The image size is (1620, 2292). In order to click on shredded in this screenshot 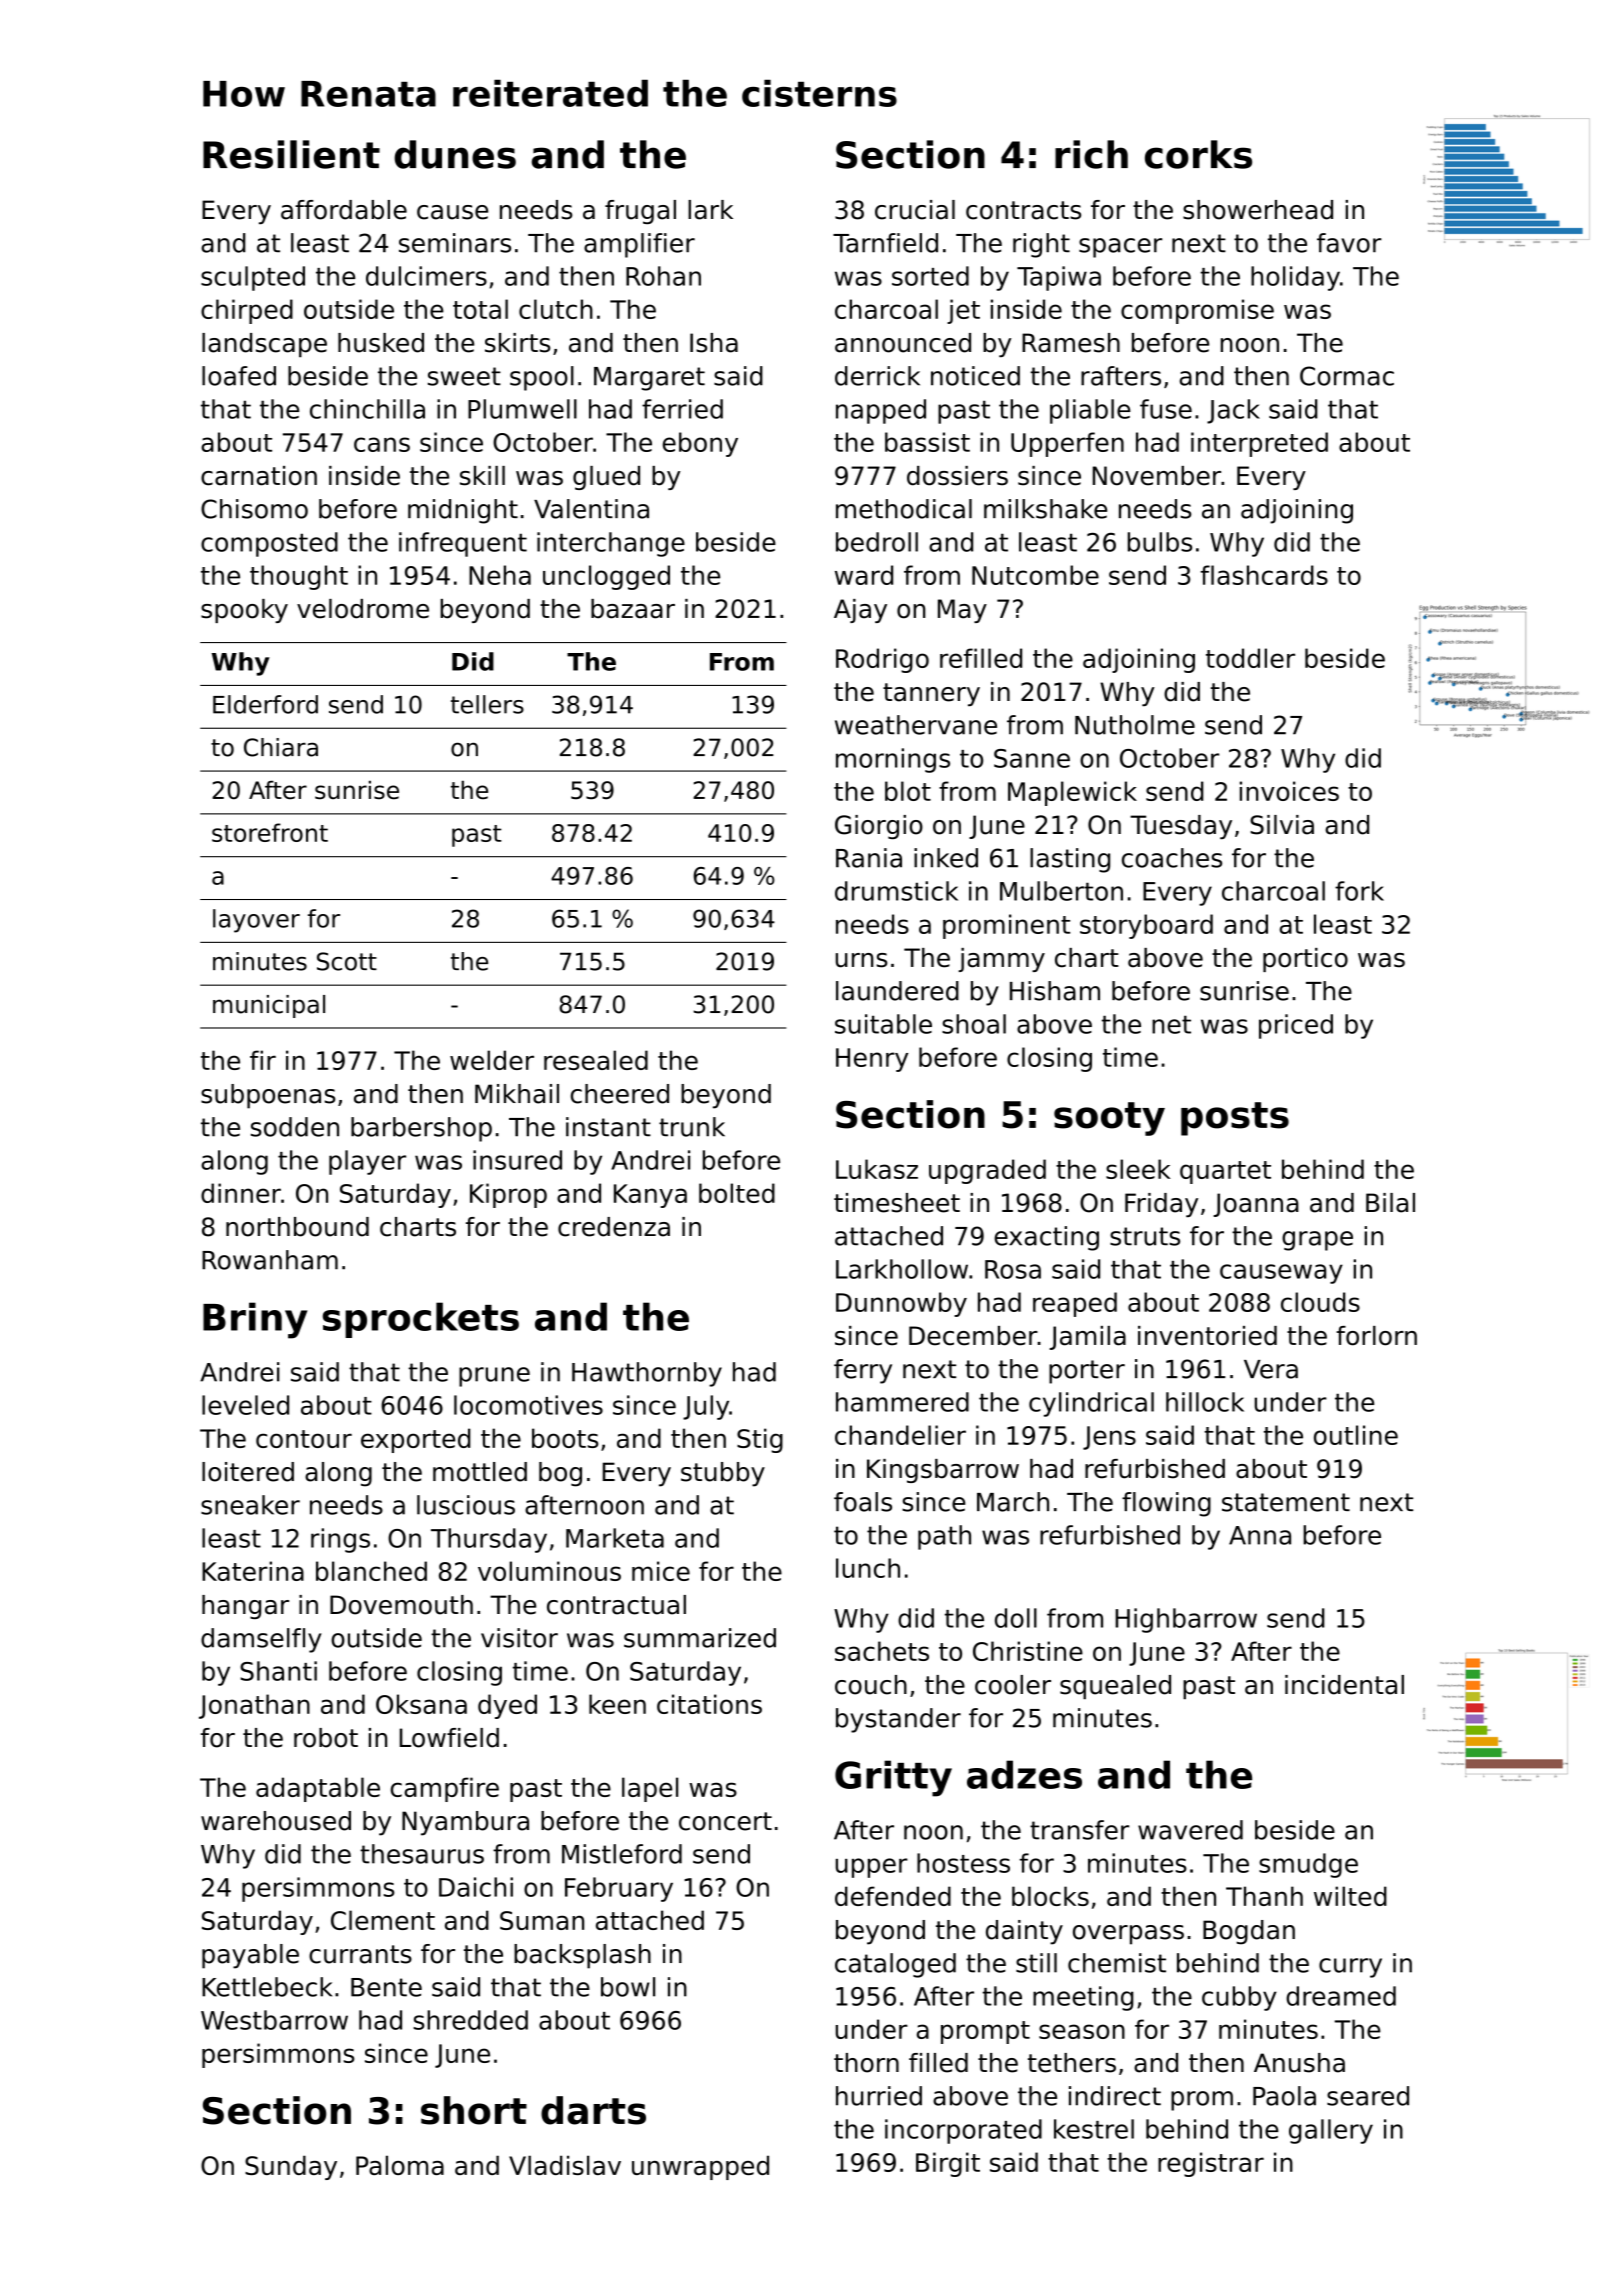, I will do `click(470, 2020)`.
